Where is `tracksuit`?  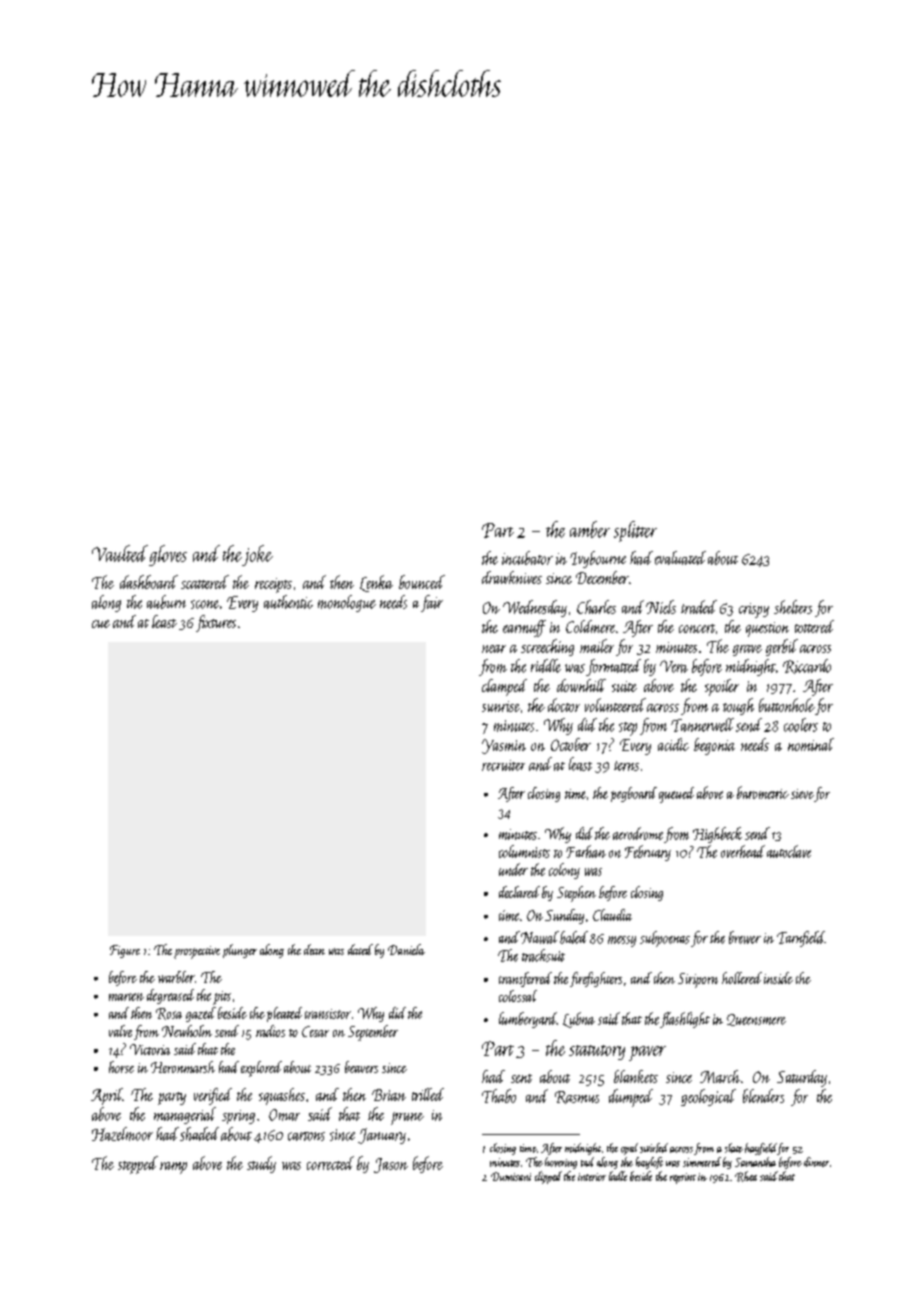
tracksuit is located at coordinates (543, 955).
